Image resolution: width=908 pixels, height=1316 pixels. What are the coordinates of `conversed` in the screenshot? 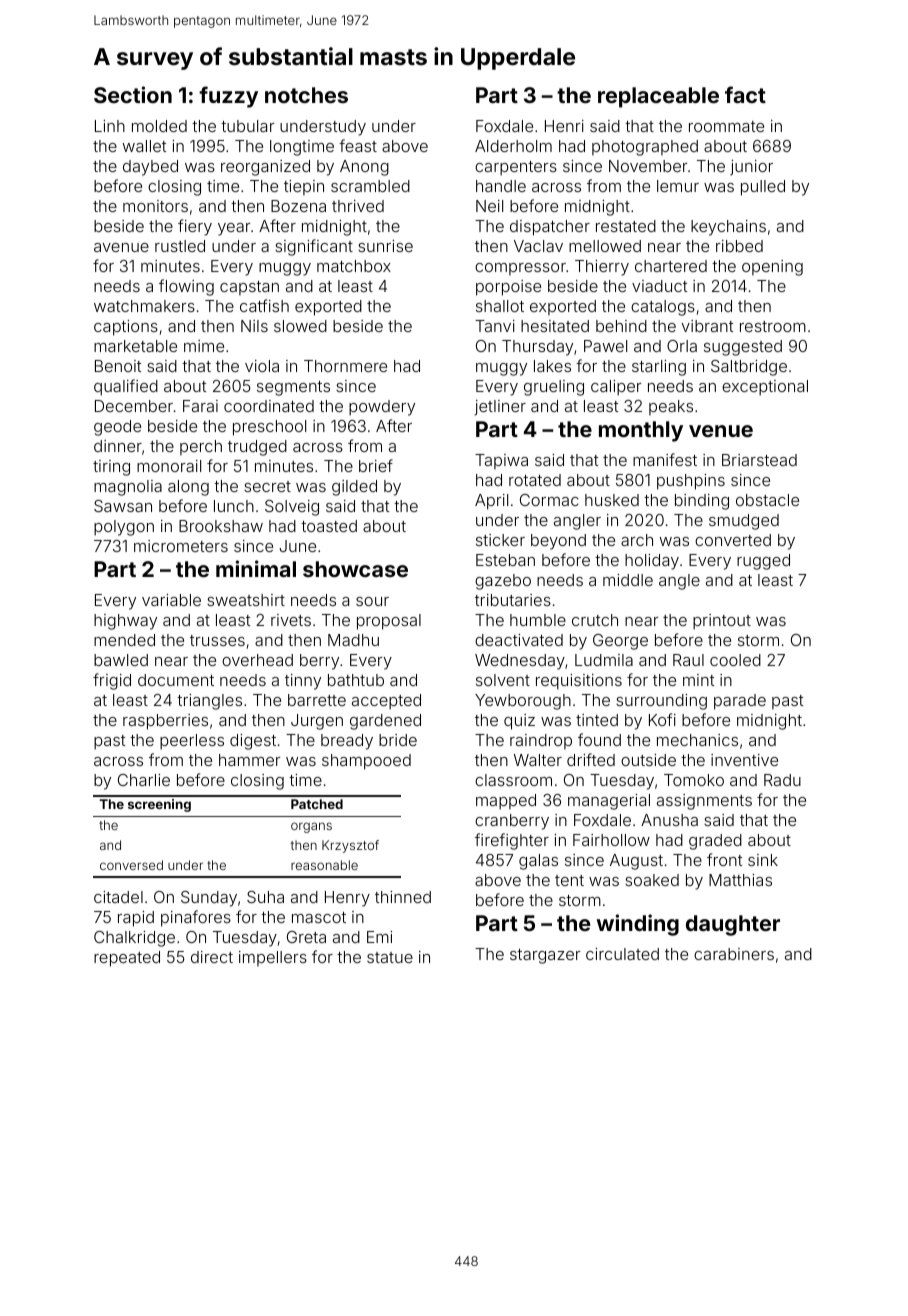 It's located at (131, 865).
